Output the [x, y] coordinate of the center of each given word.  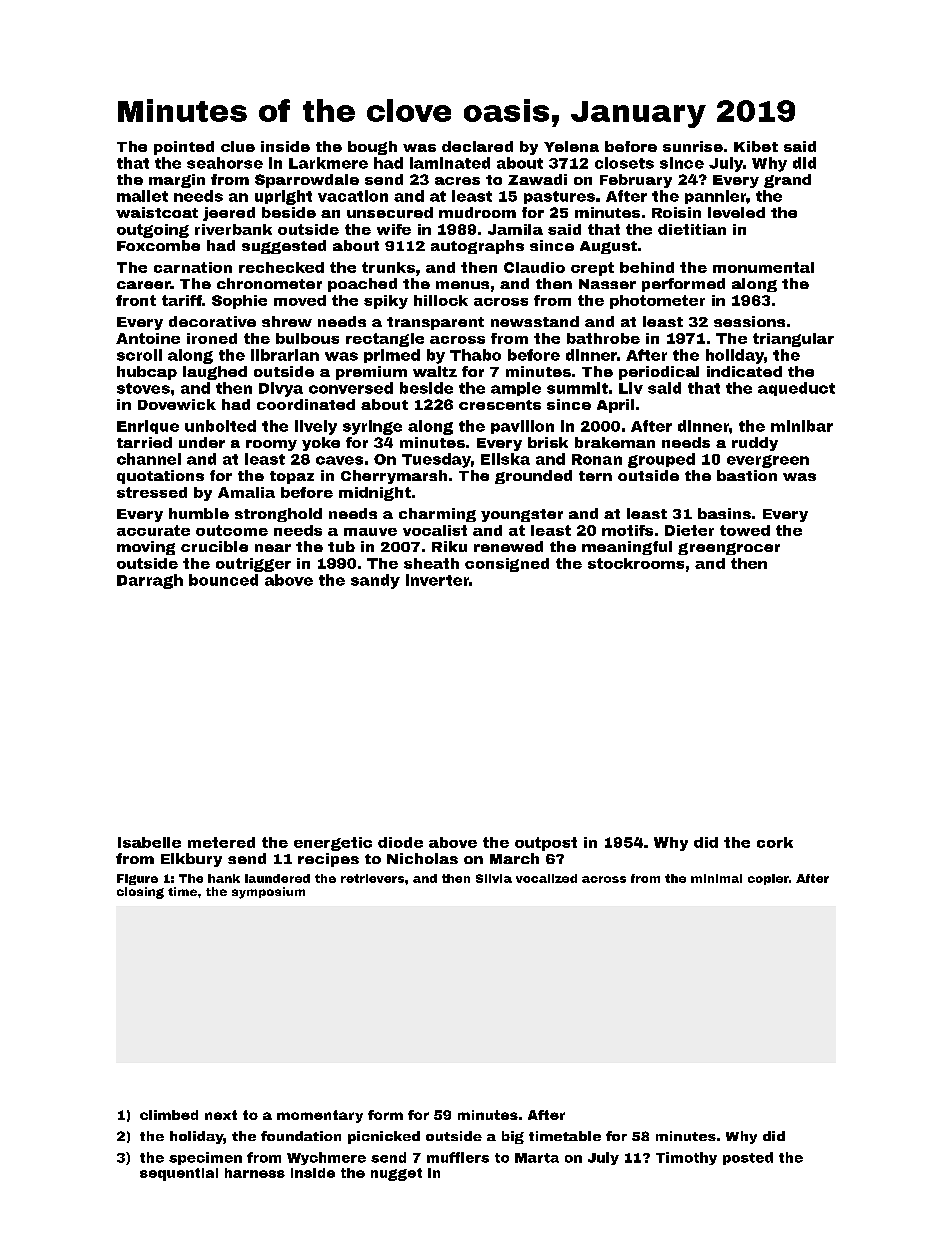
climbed [169, 1115]
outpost [546, 844]
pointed [184, 148]
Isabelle [149, 842]
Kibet [756, 146]
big [513, 1137]
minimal [716, 878]
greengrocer [729, 549]
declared [477, 146]
